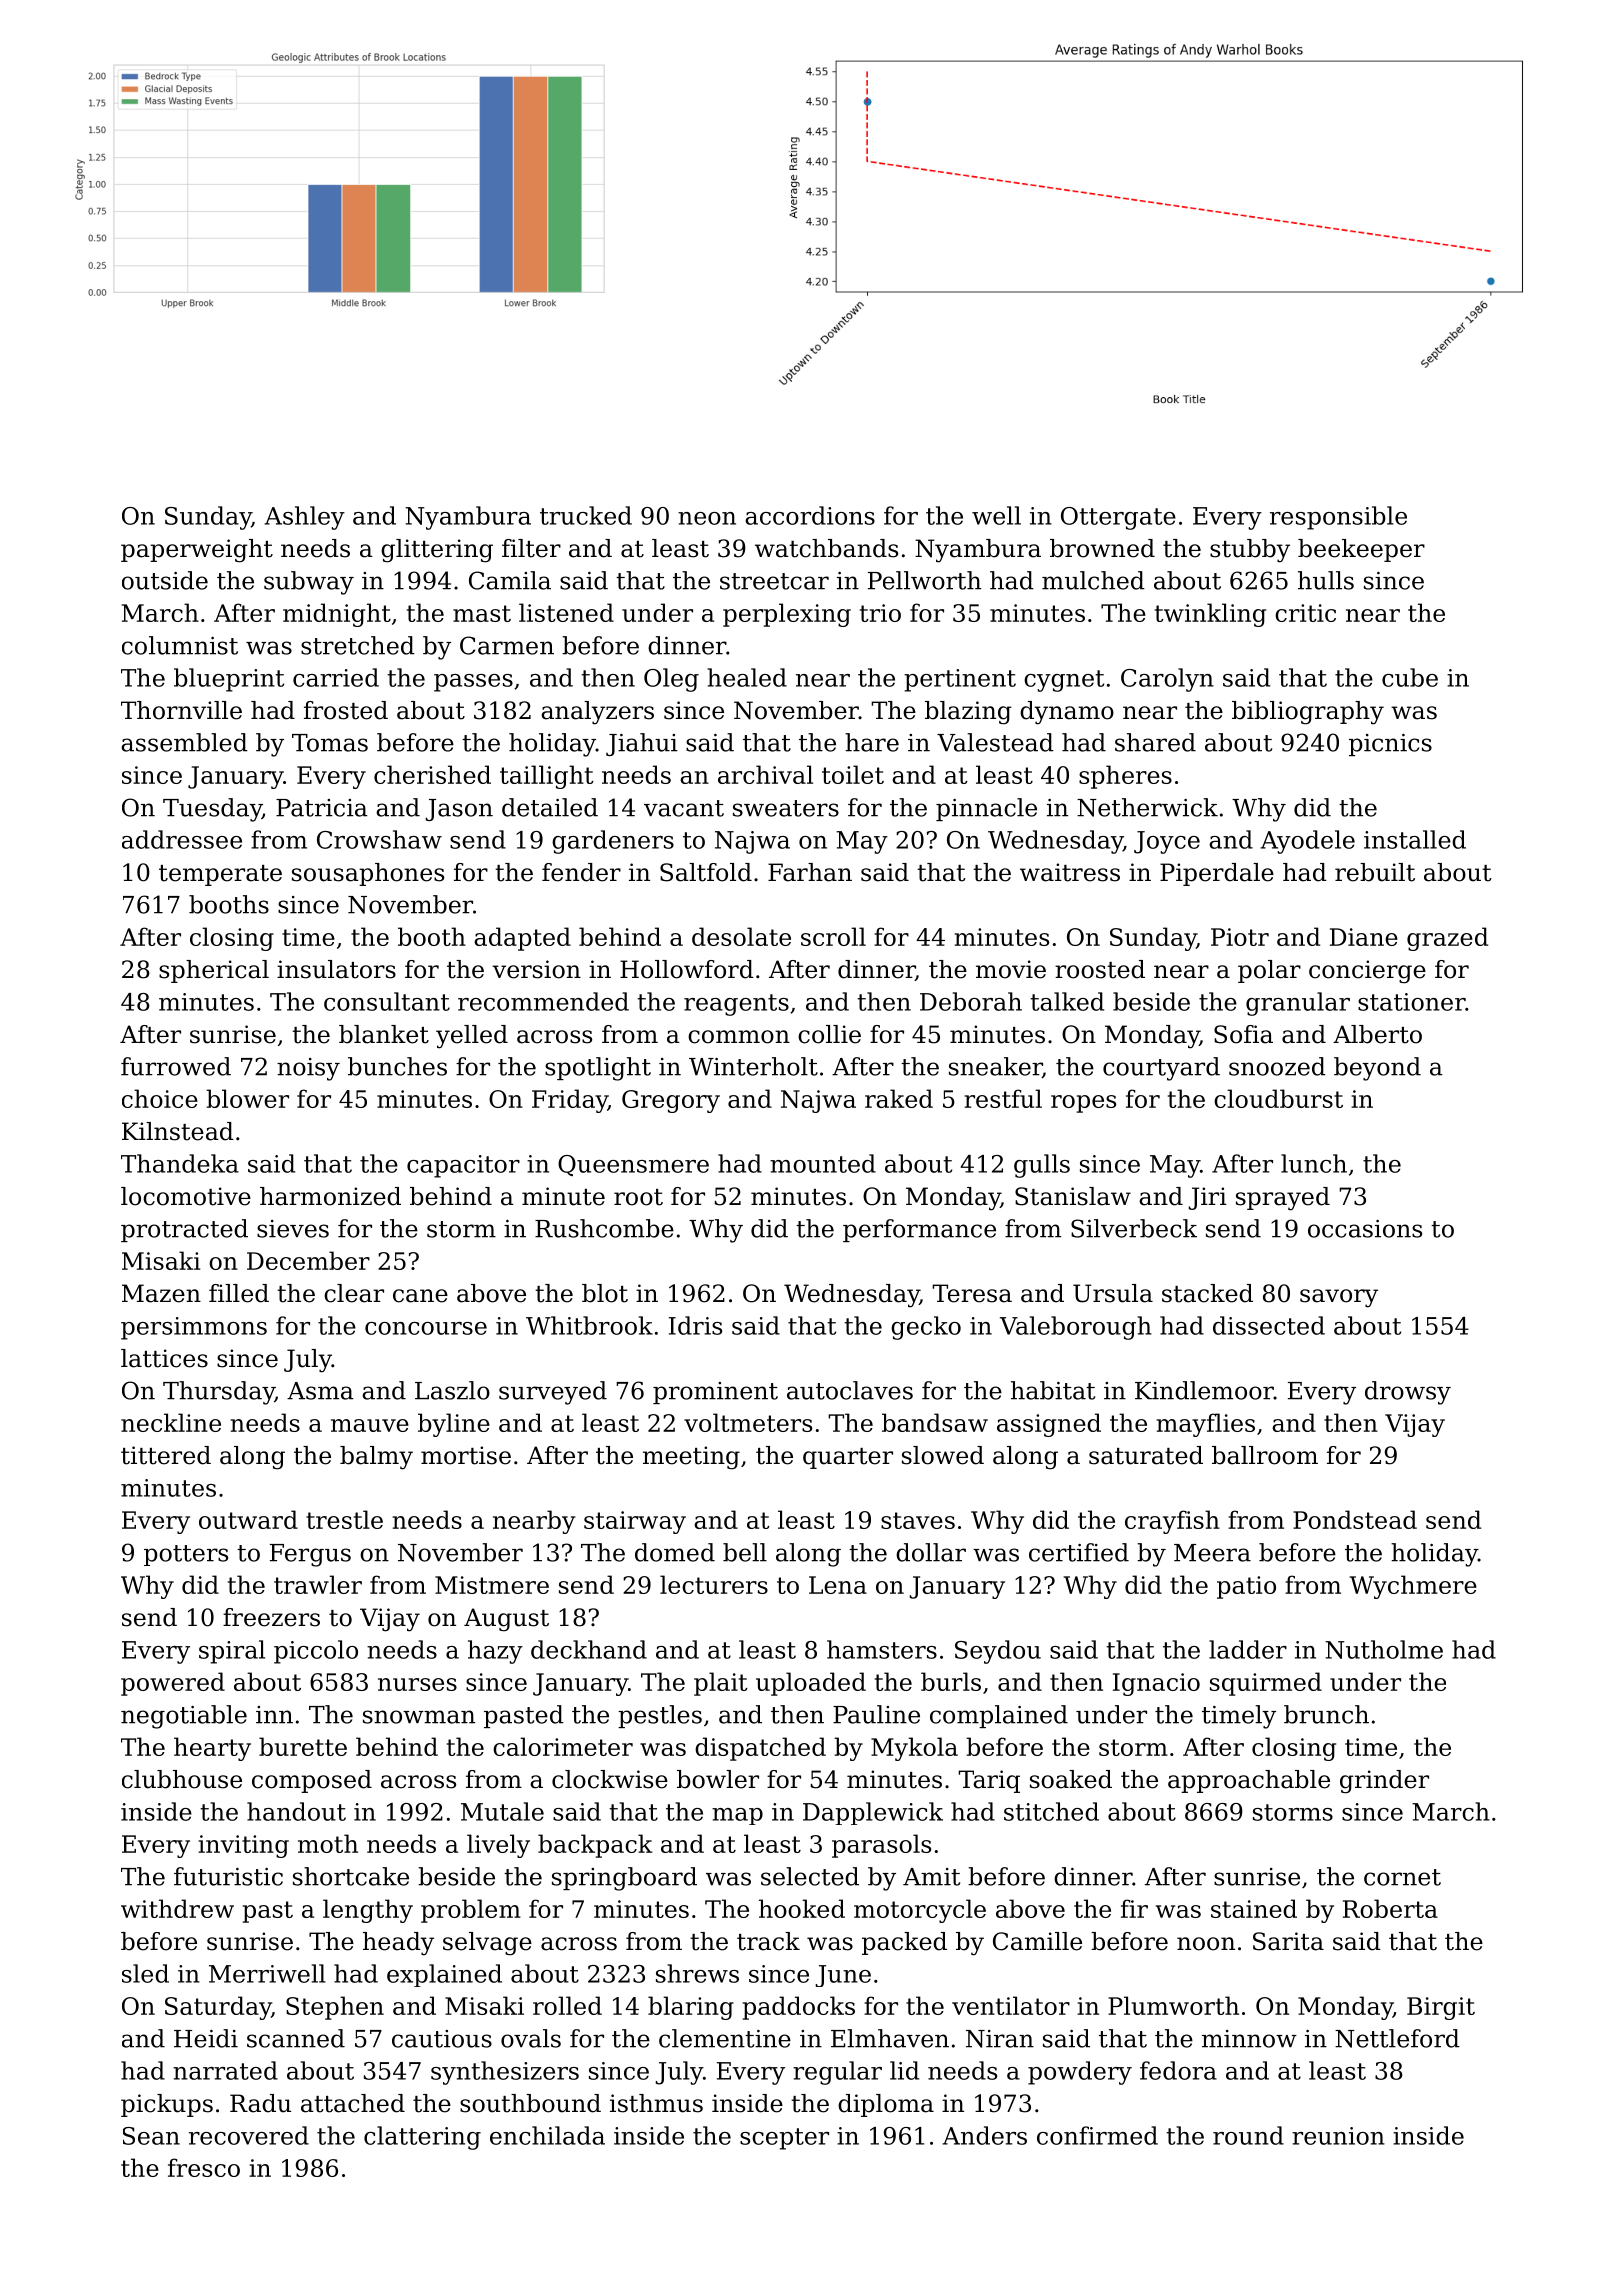 Image resolution: width=1620 pixels, height=2292 pixels. What do you see at coordinates (581, 872) in the image?
I see `fender` at bounding box center [581, 872].
